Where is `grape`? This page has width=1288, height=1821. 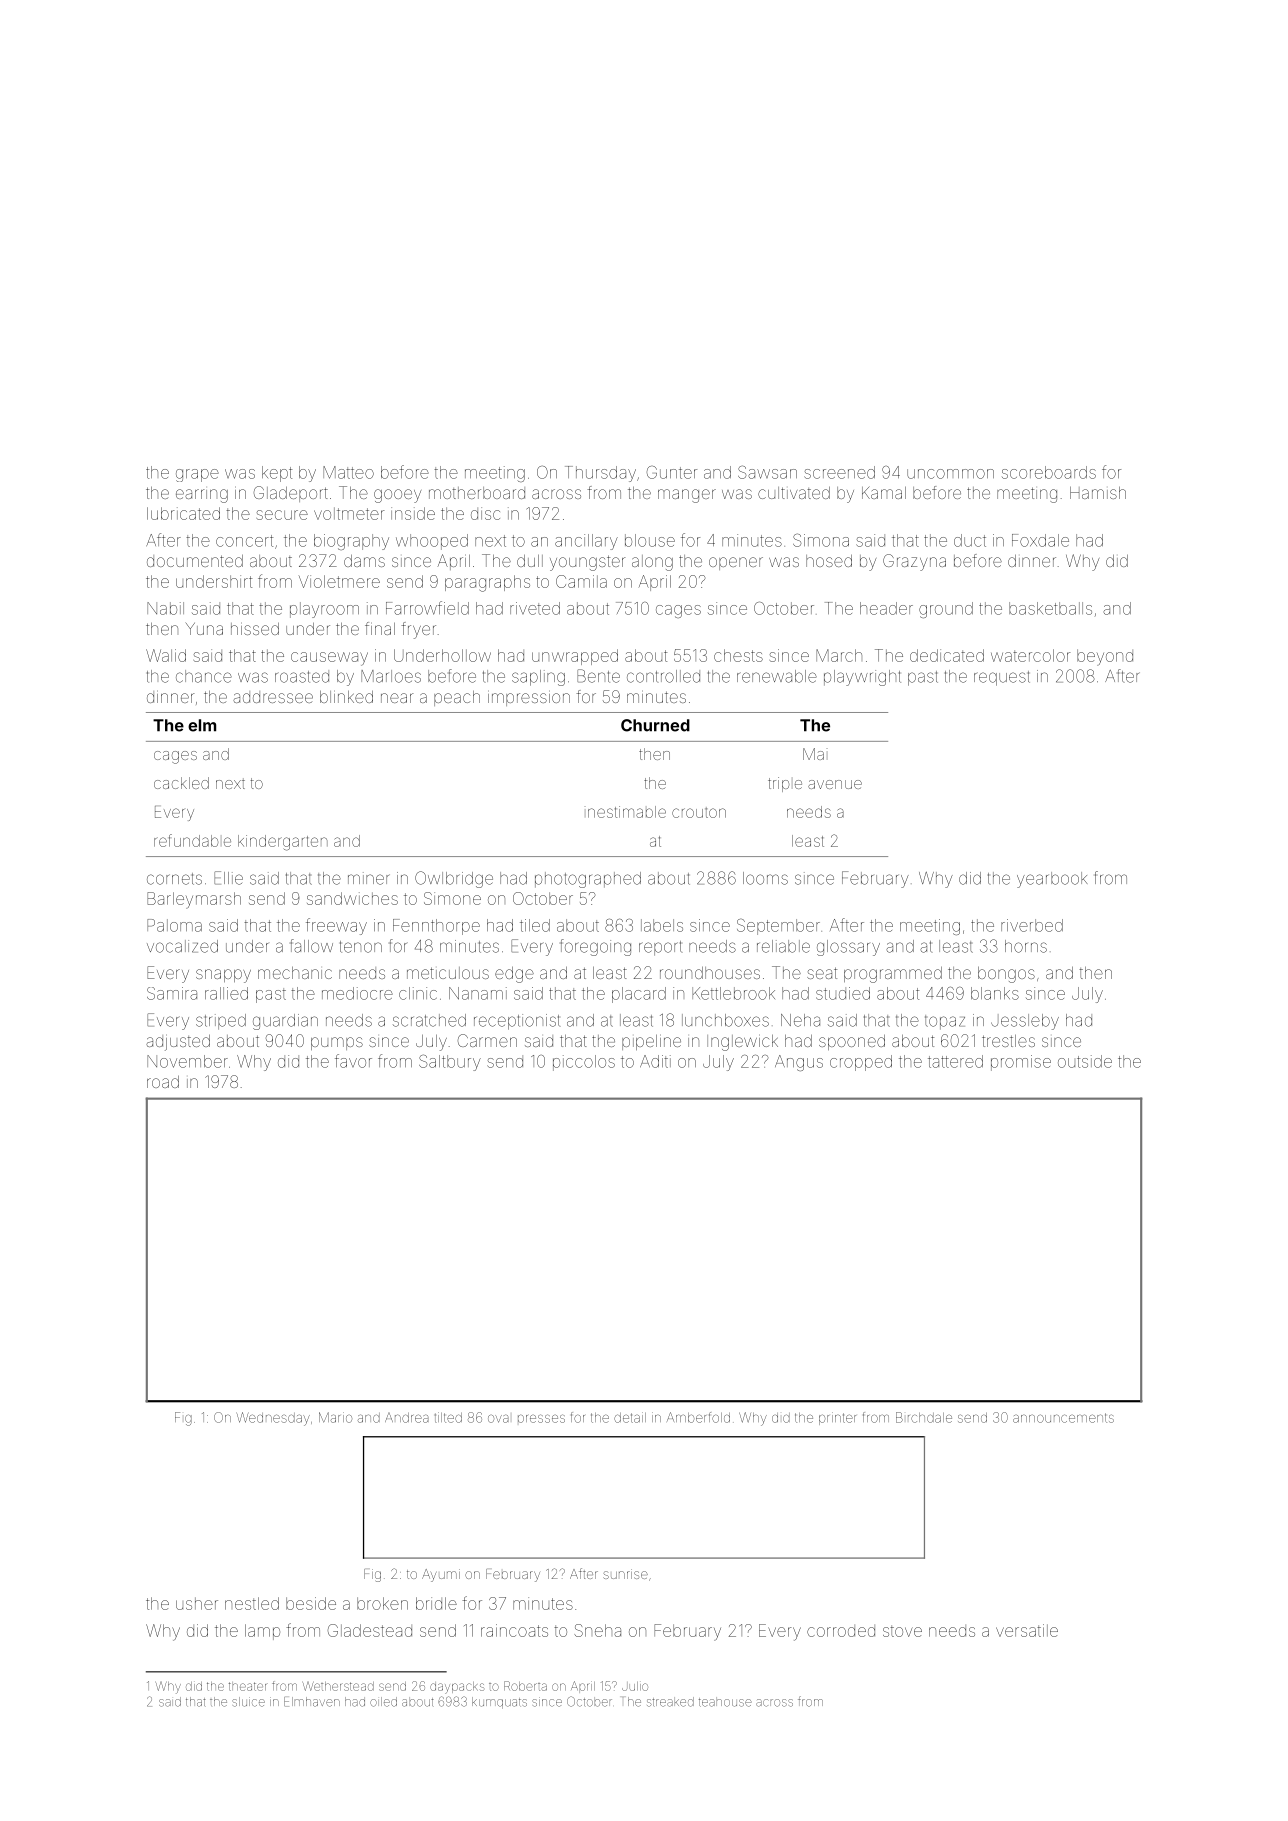 grape is located at coordinates (197, 475).
